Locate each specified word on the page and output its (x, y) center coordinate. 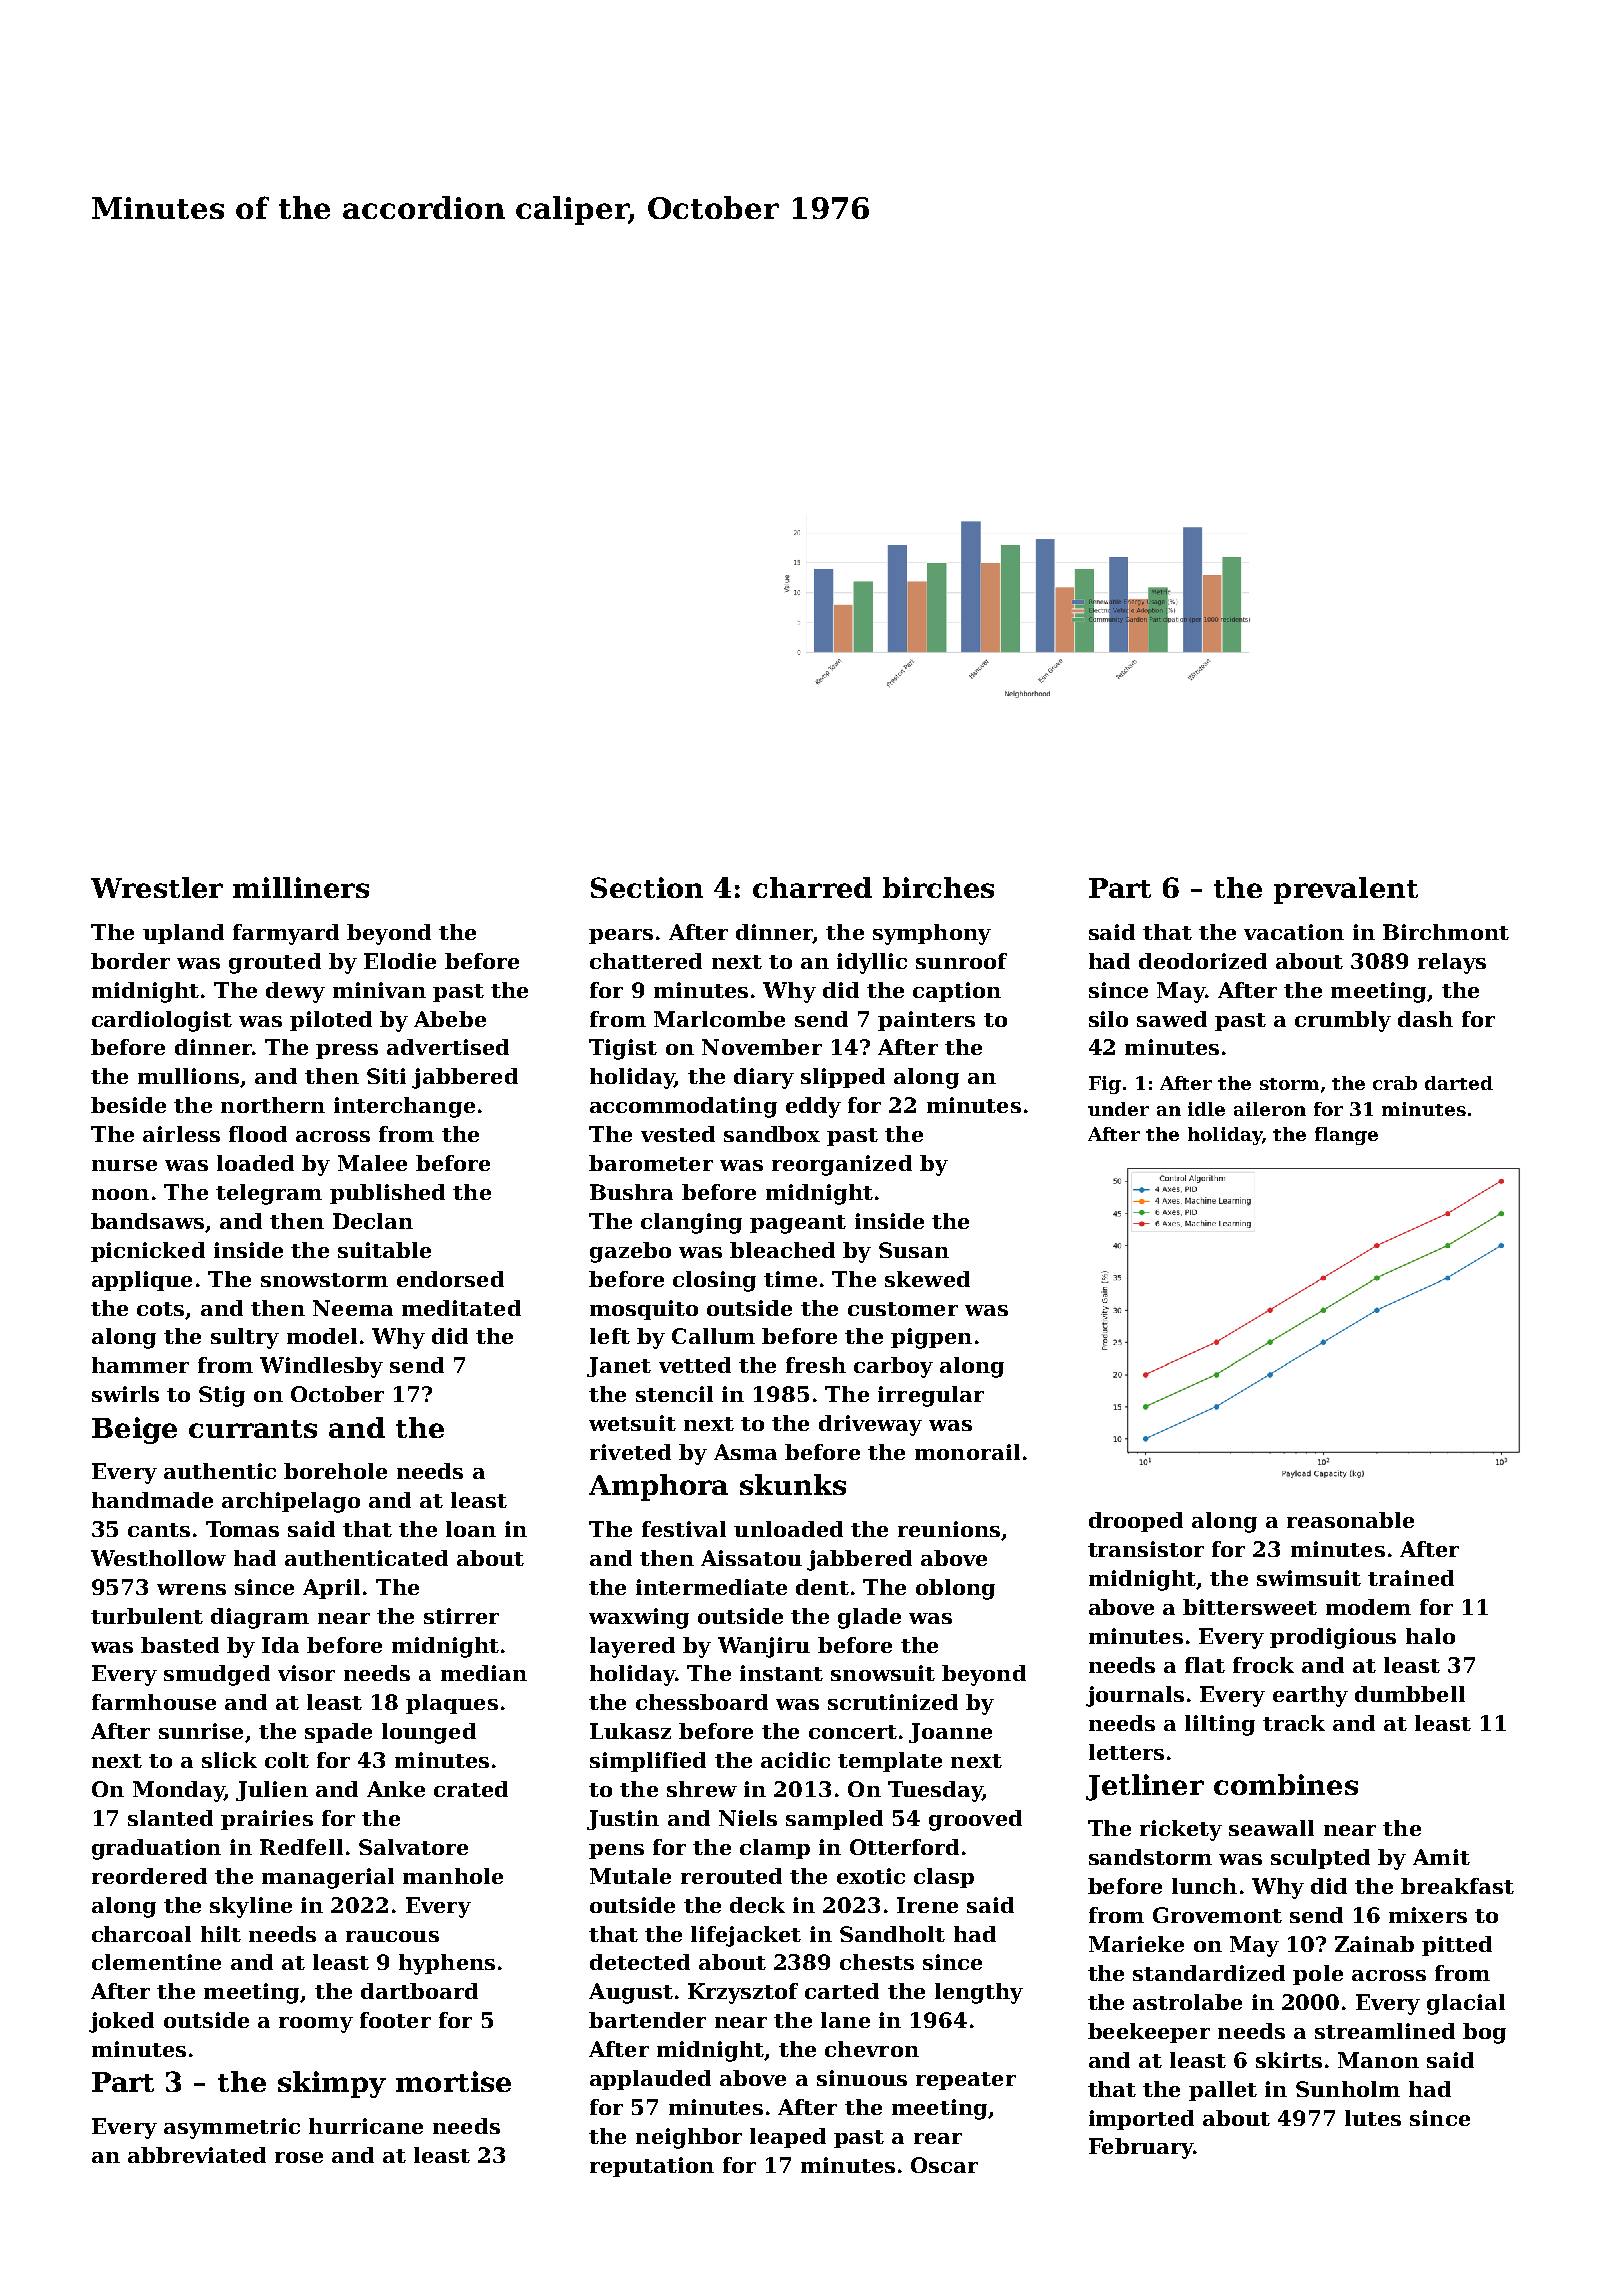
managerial (328, 1878)
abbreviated (197, 2155)
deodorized (1203, 961)
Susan (914, 1250)
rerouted (731, 1876)
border (130, 961)
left (610, 1336)
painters (926, 1021)
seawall (1271, 1828)
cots (160, 1309)
